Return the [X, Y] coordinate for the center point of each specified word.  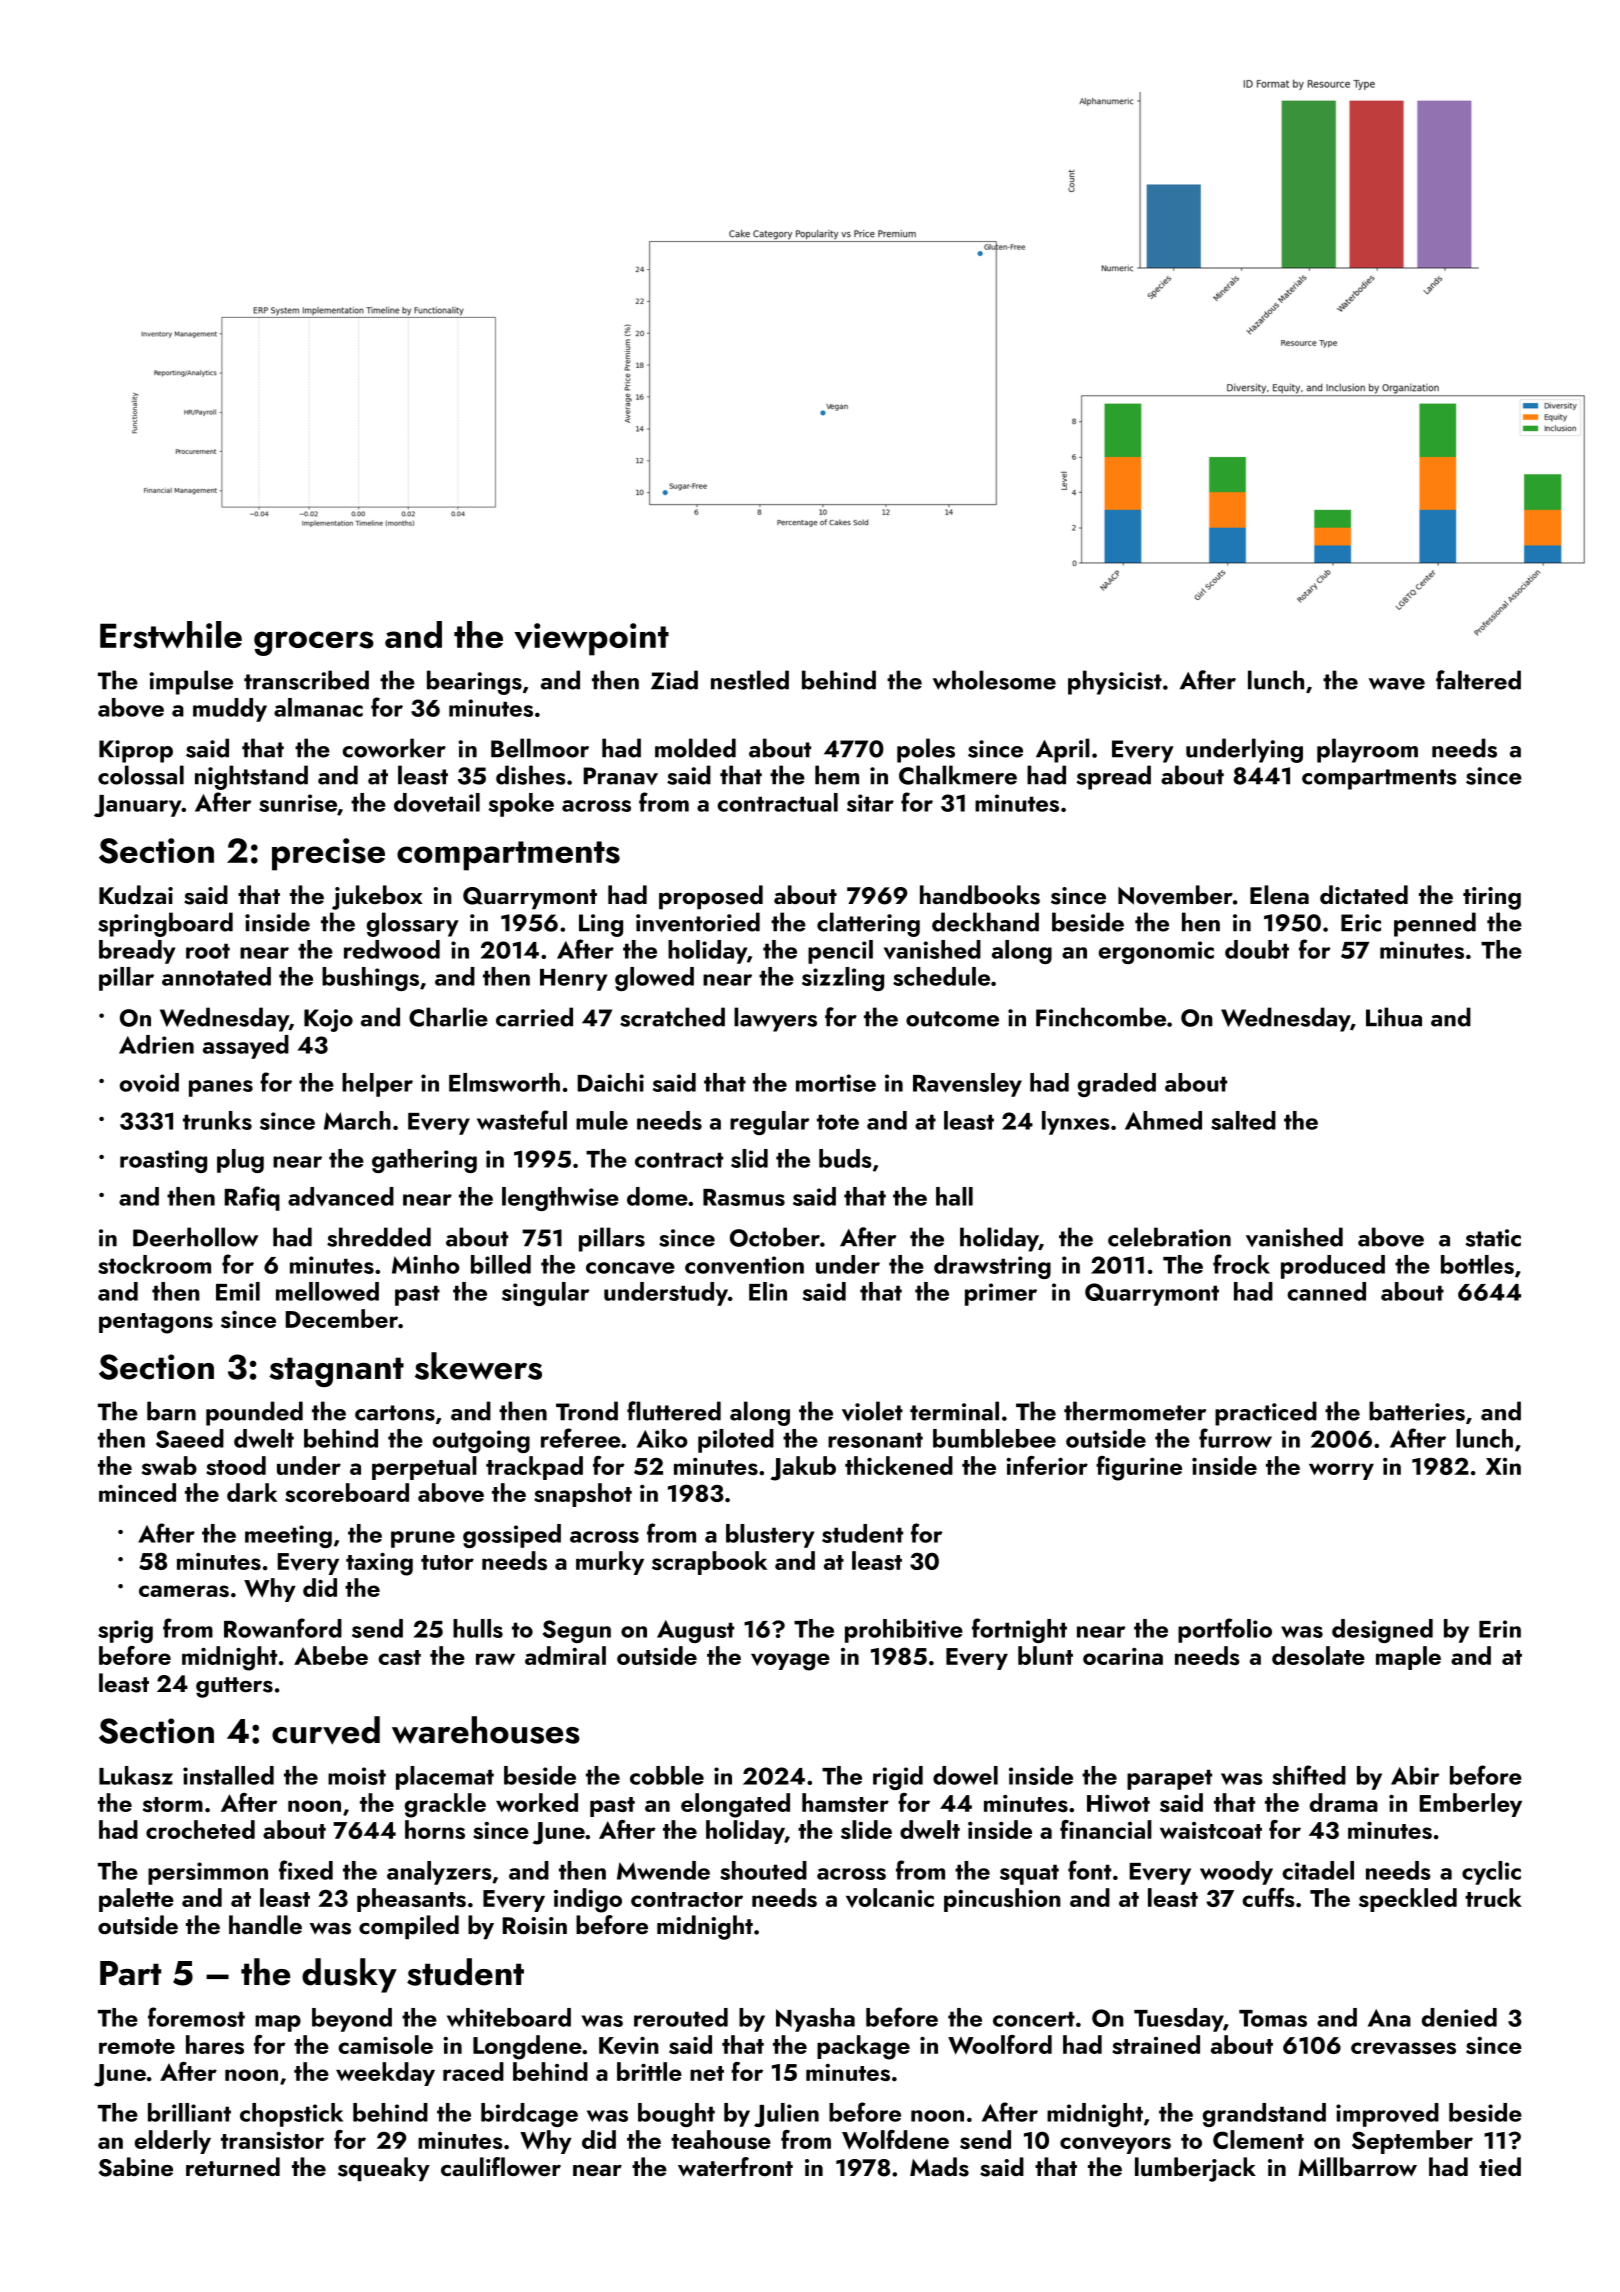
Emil [238, 1291]
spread [1113, 777]
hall [954, 1196]
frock [1241, 1264]
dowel [965, 1775]
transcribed [306, 680]
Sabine [135, 2167]
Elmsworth [504, 1082]
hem [837, 775]
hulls [478, 1628]
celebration [1169, 1237]
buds [845, 1158]
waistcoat [1211, 1830]
